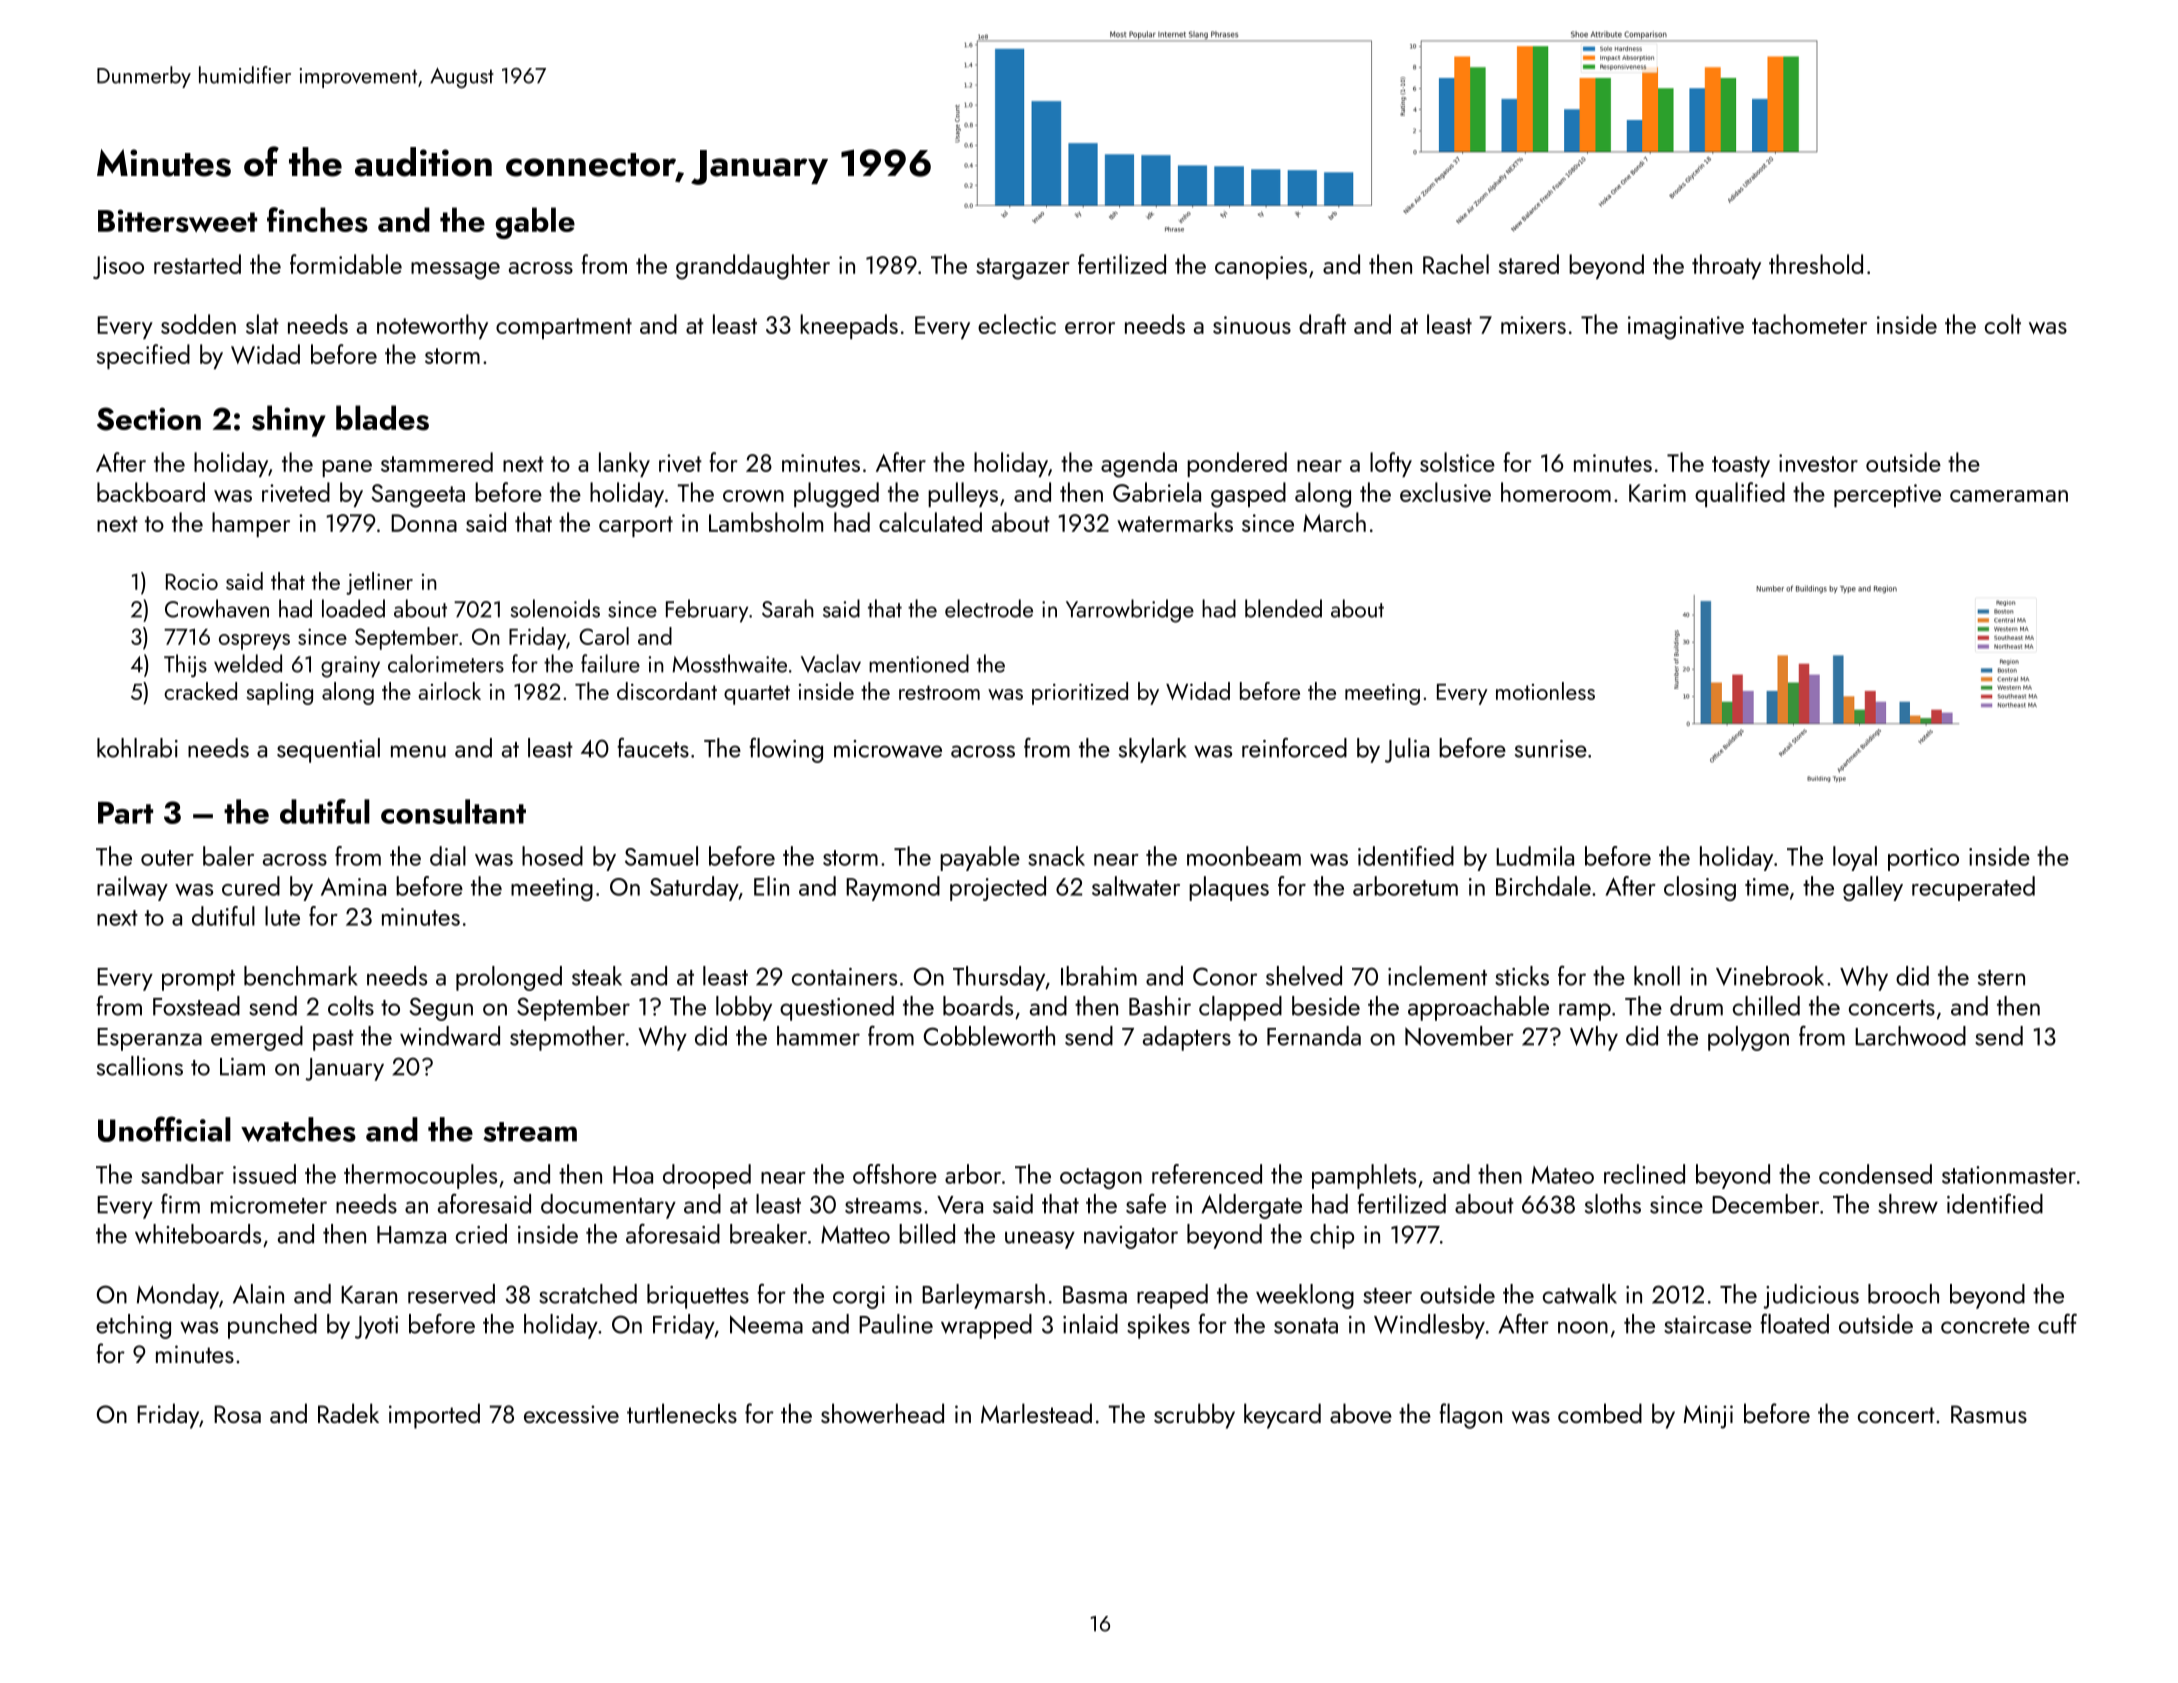 The image size is (2178, 1683). I want to click on stargazer, so click(1022, 269).
